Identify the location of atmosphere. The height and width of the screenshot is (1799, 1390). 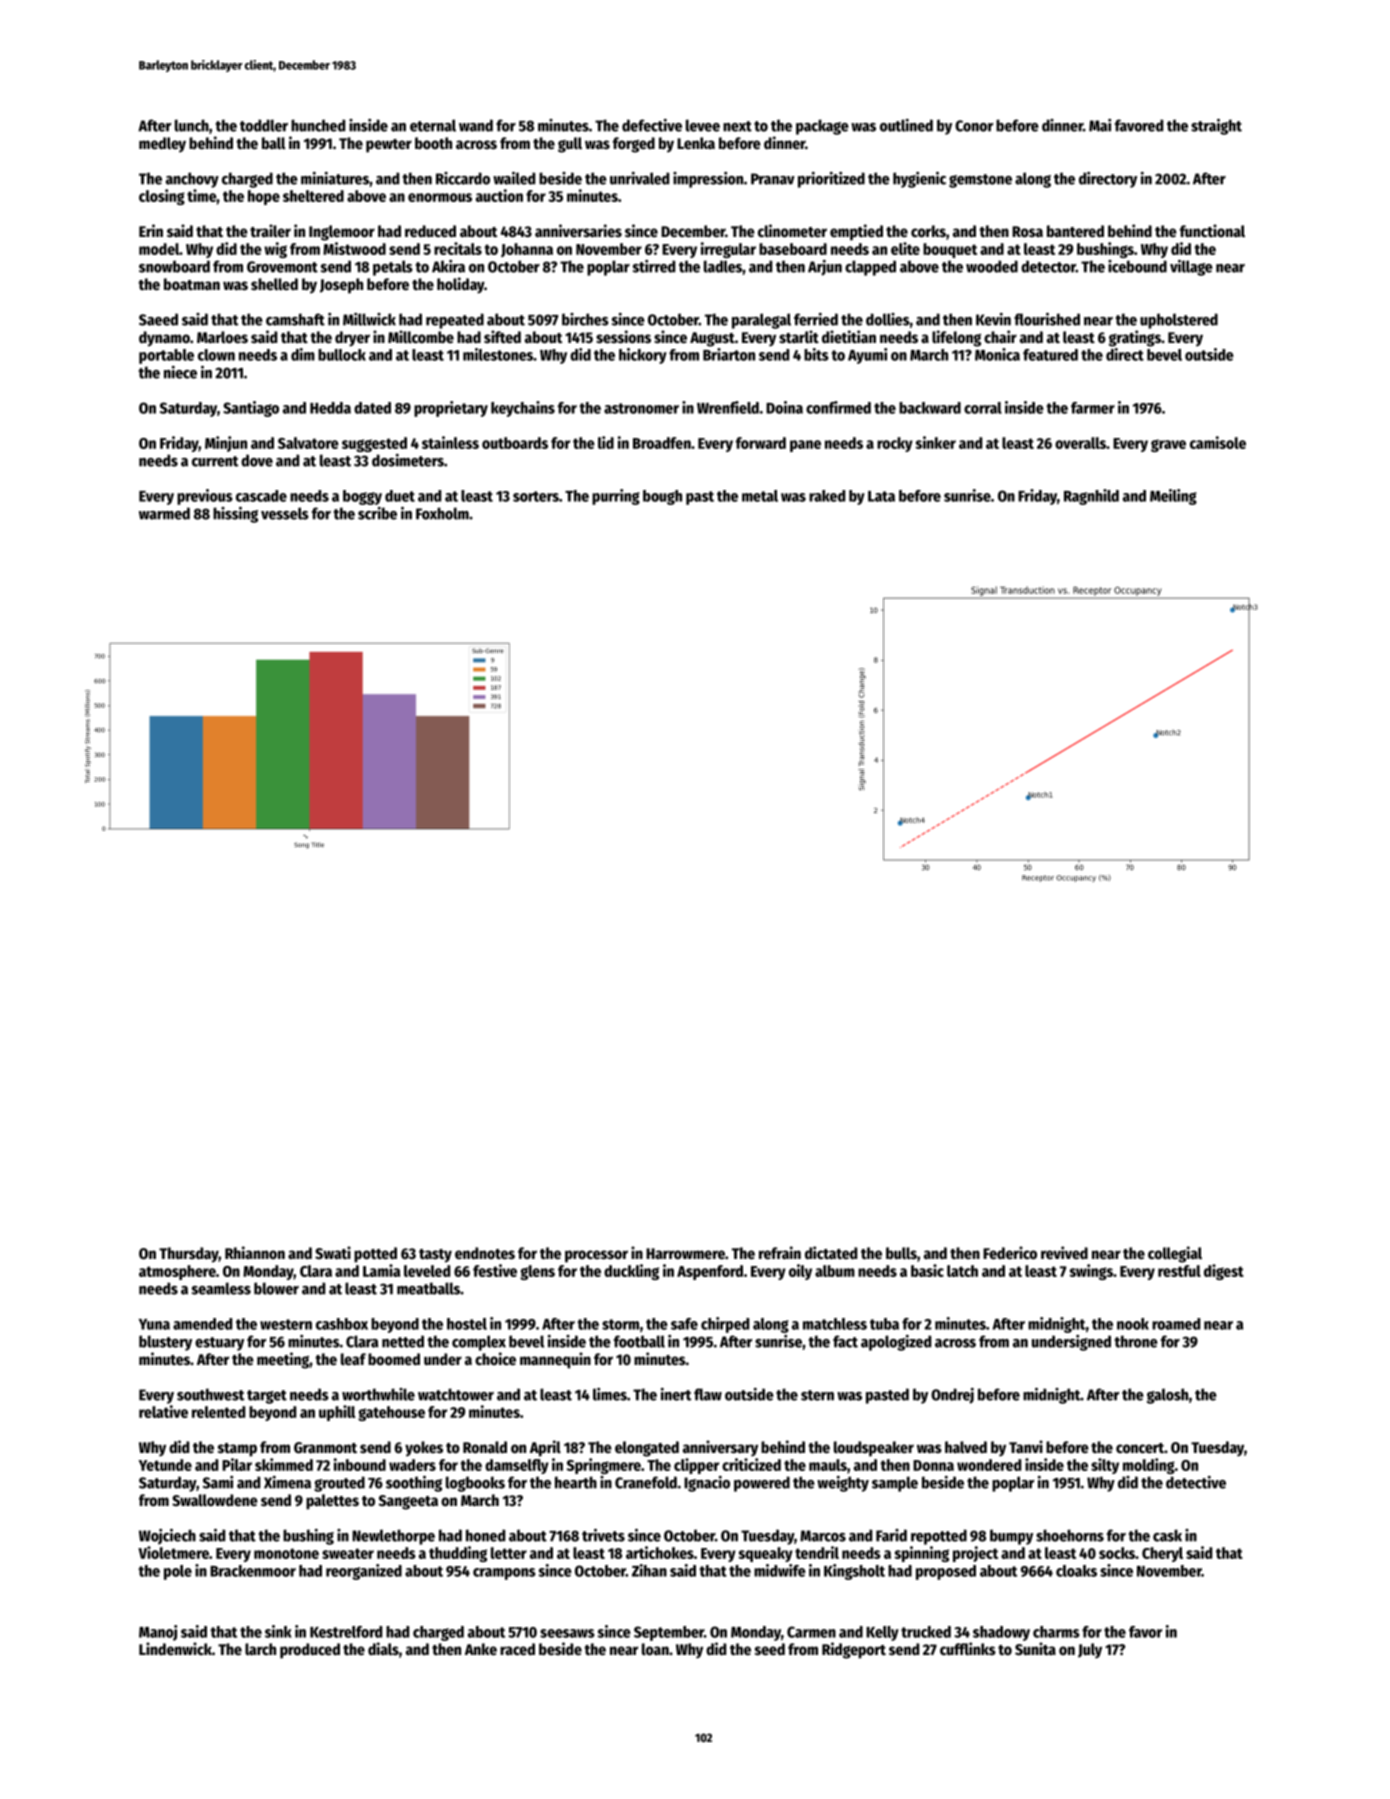
(177, 1272).
